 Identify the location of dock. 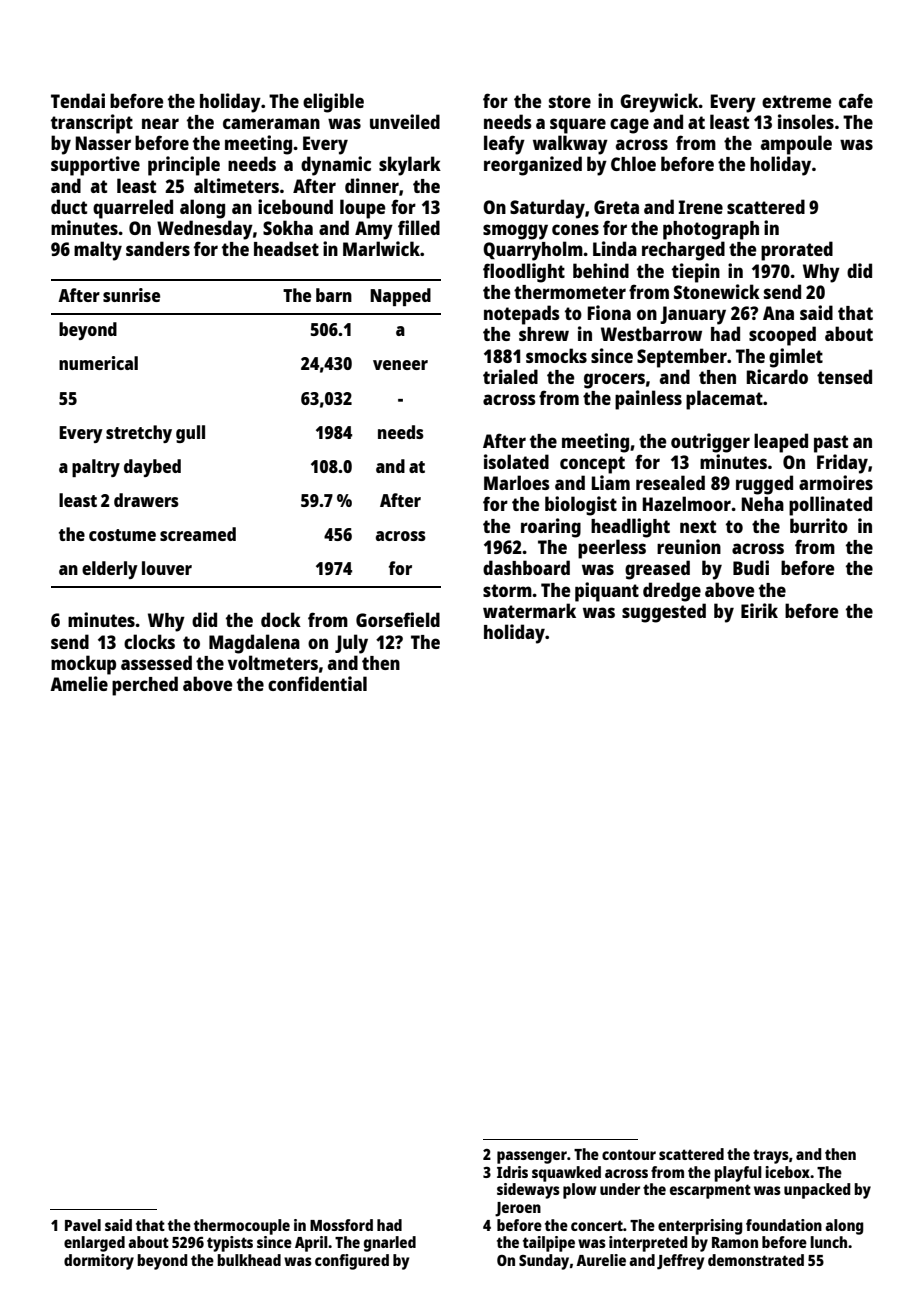
(281, 619).
